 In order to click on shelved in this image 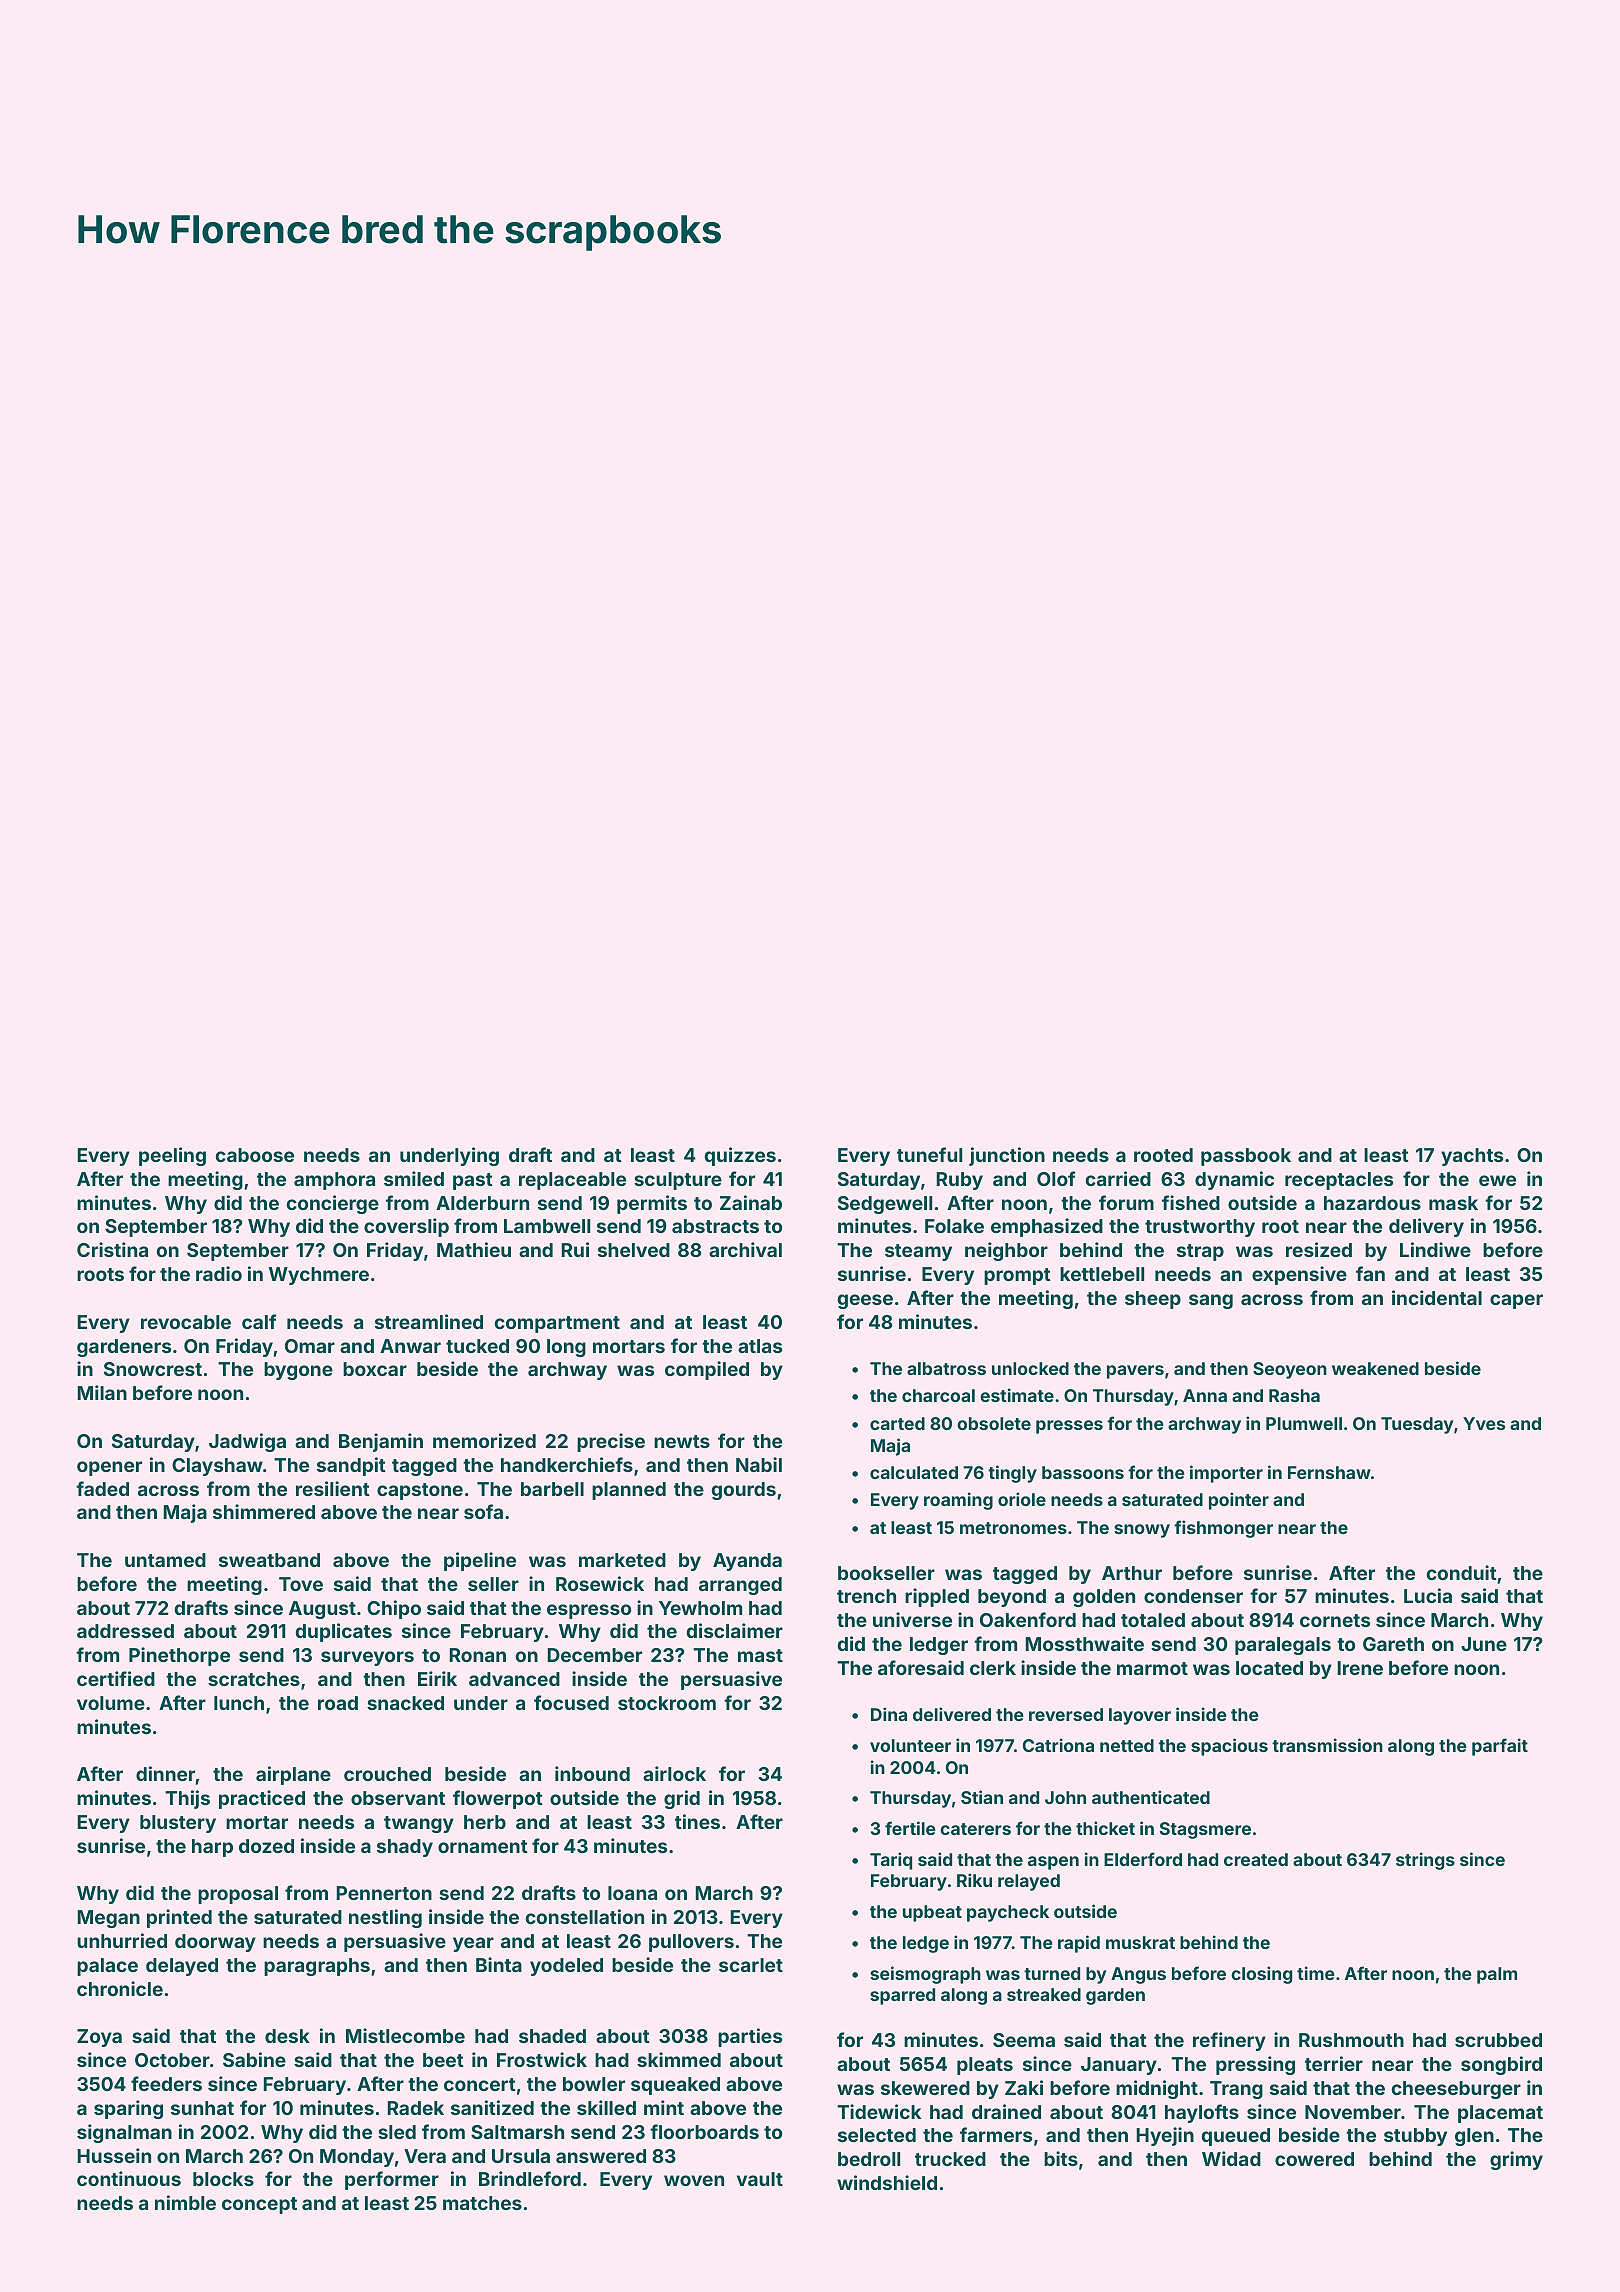, I will do `click(634, 1250)`.
